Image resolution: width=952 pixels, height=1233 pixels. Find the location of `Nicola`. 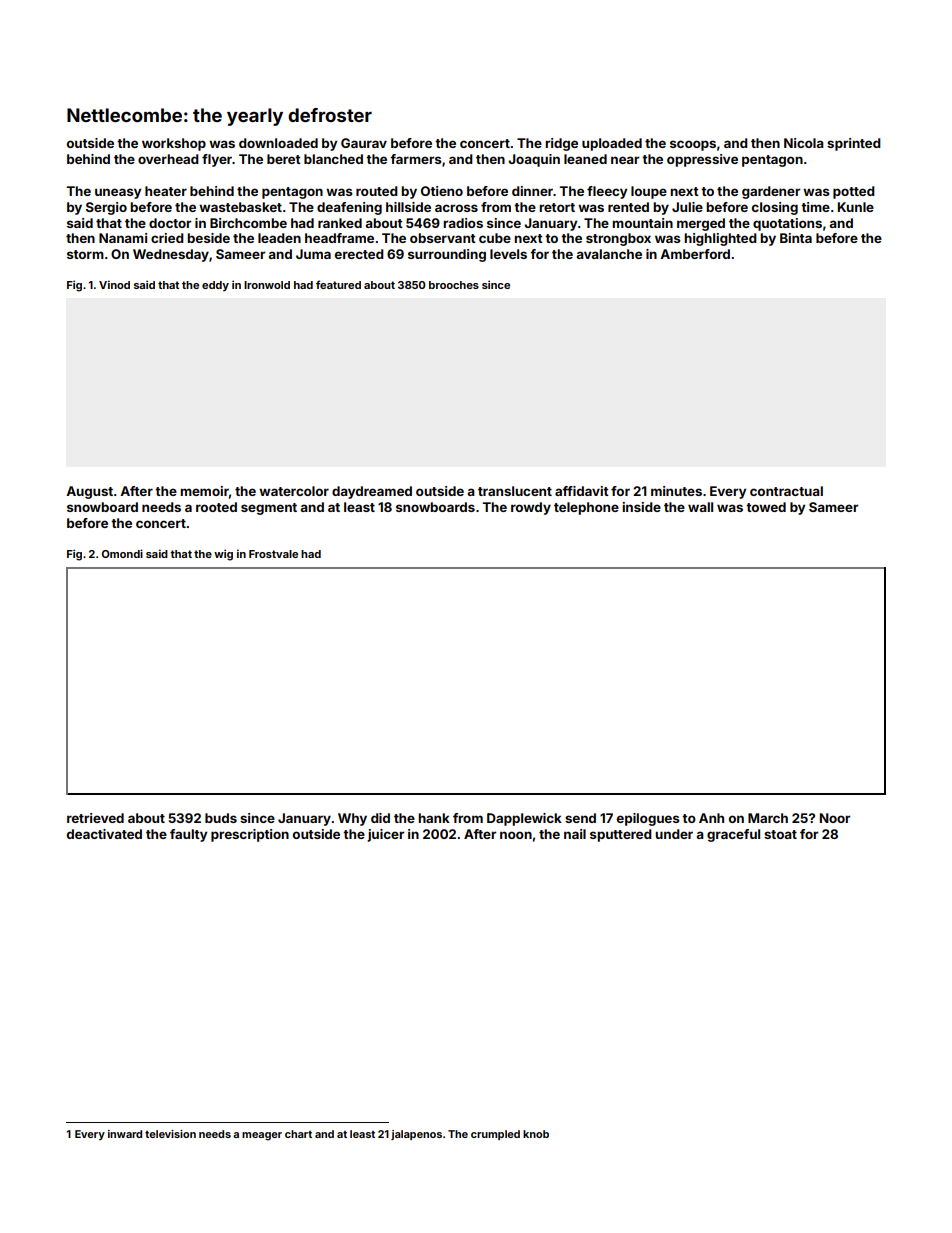

Nicola is located at coordinates (804, 143).
